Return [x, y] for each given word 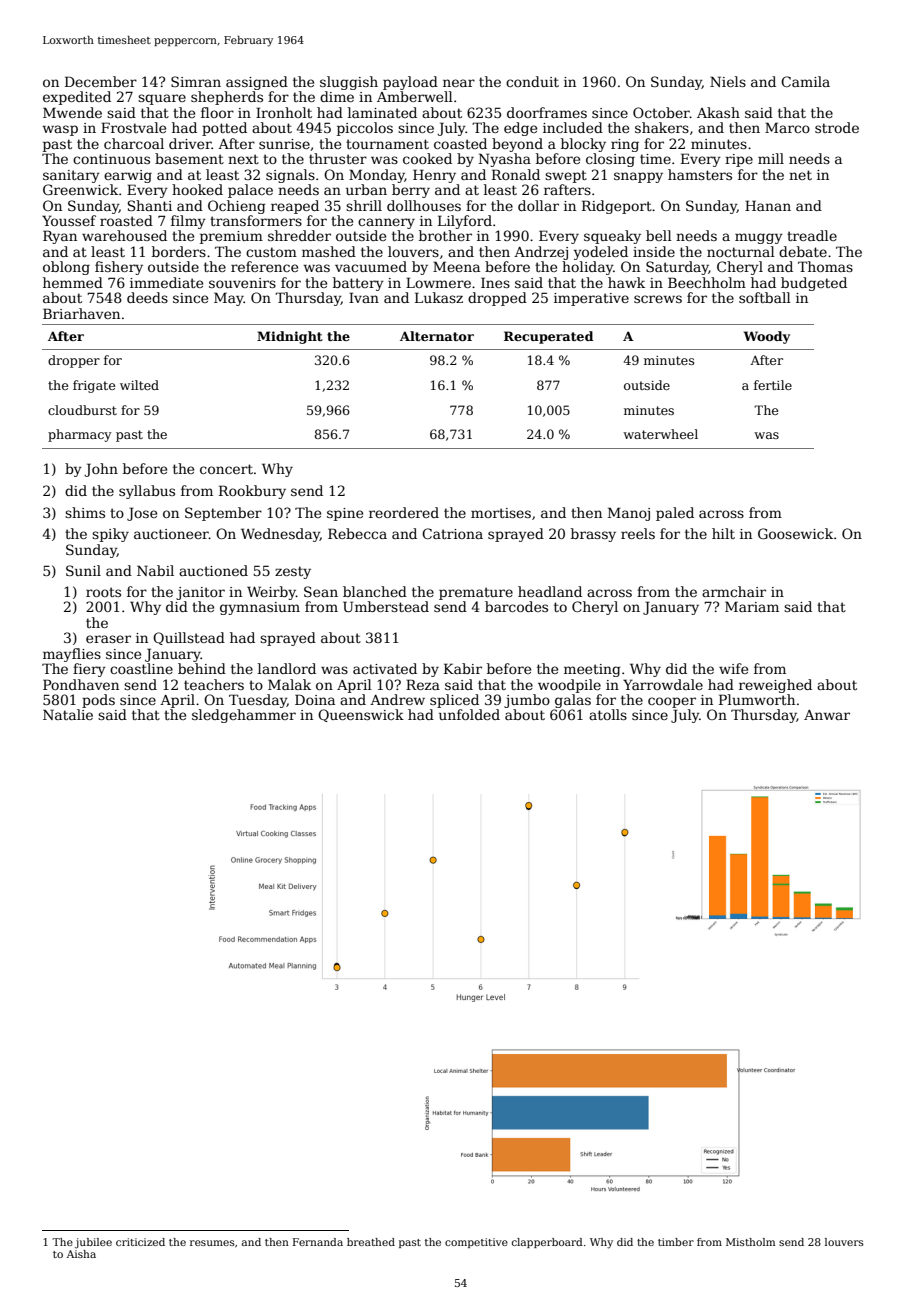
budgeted [814, 284]
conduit [532, 81]
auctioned [213, 570]
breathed [371, 1242]
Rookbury [252, 492]
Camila [805, 81]
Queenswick [361, 715]
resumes [212, 1243]
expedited [77, 98]
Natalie [68, 714]
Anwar [827, 715]
